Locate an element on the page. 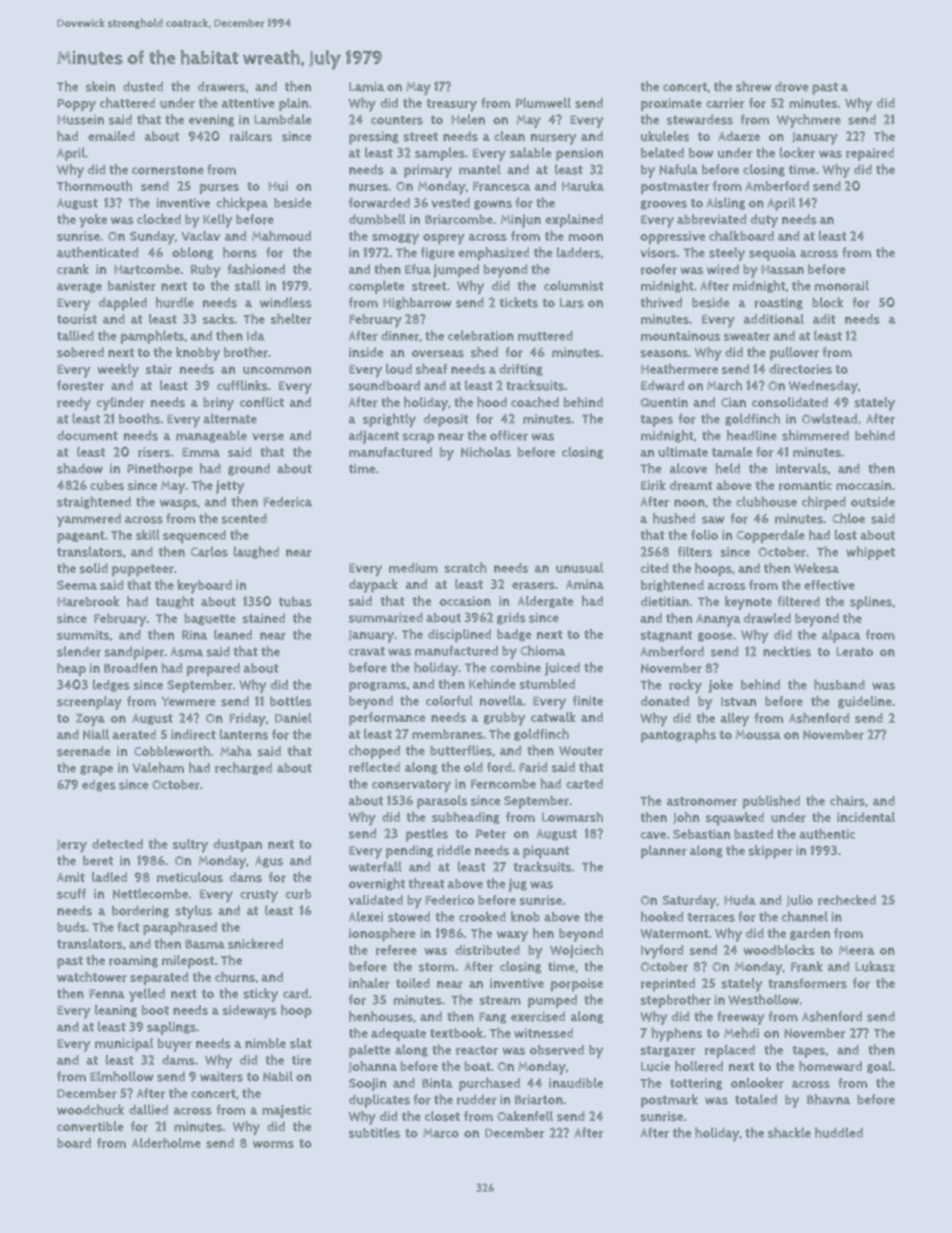 This image has height=1233, width=952. postmark is located at coordinates (669, 1101).
